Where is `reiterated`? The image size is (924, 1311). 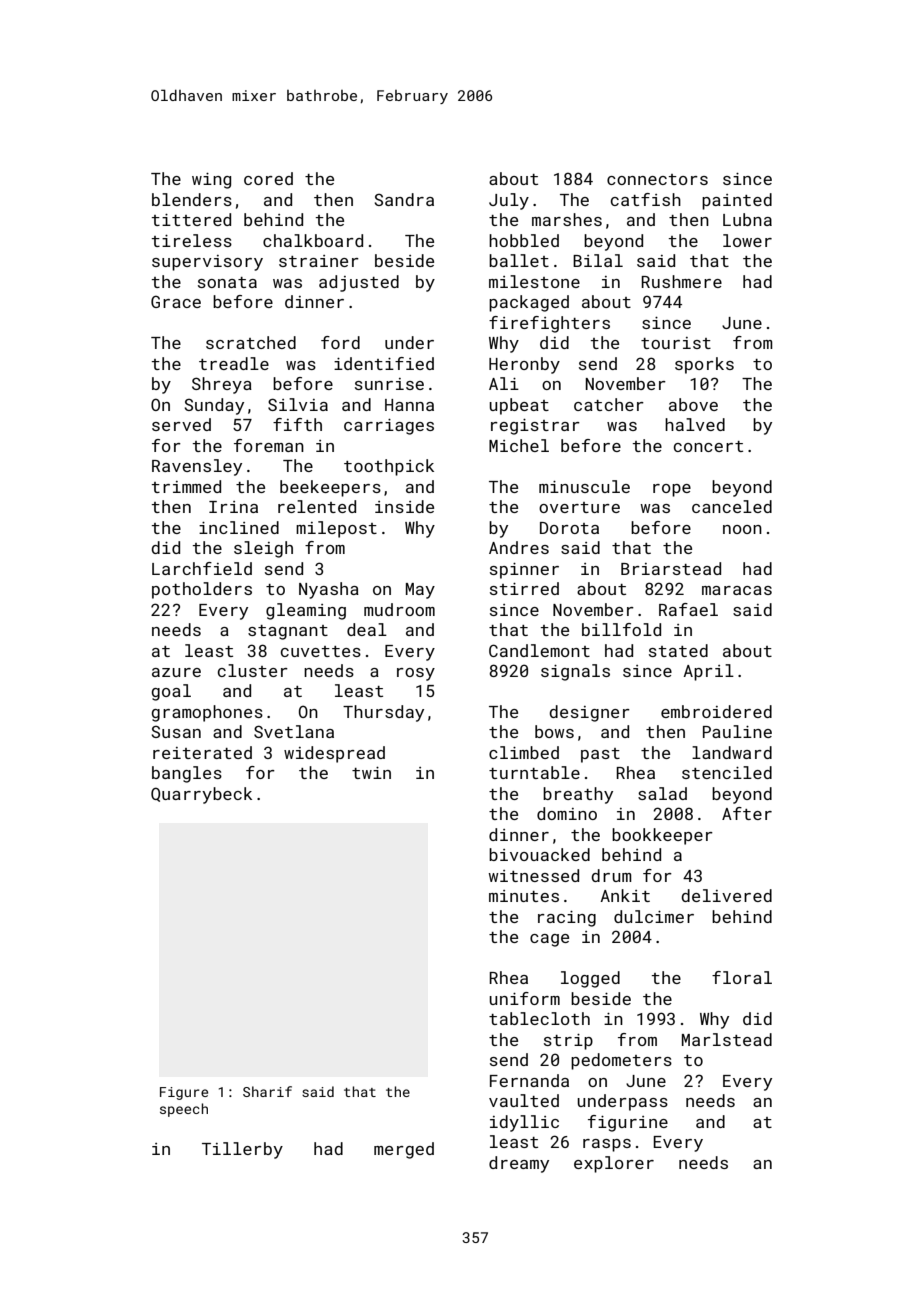
reiterated is located at coordinates (202, 752).
